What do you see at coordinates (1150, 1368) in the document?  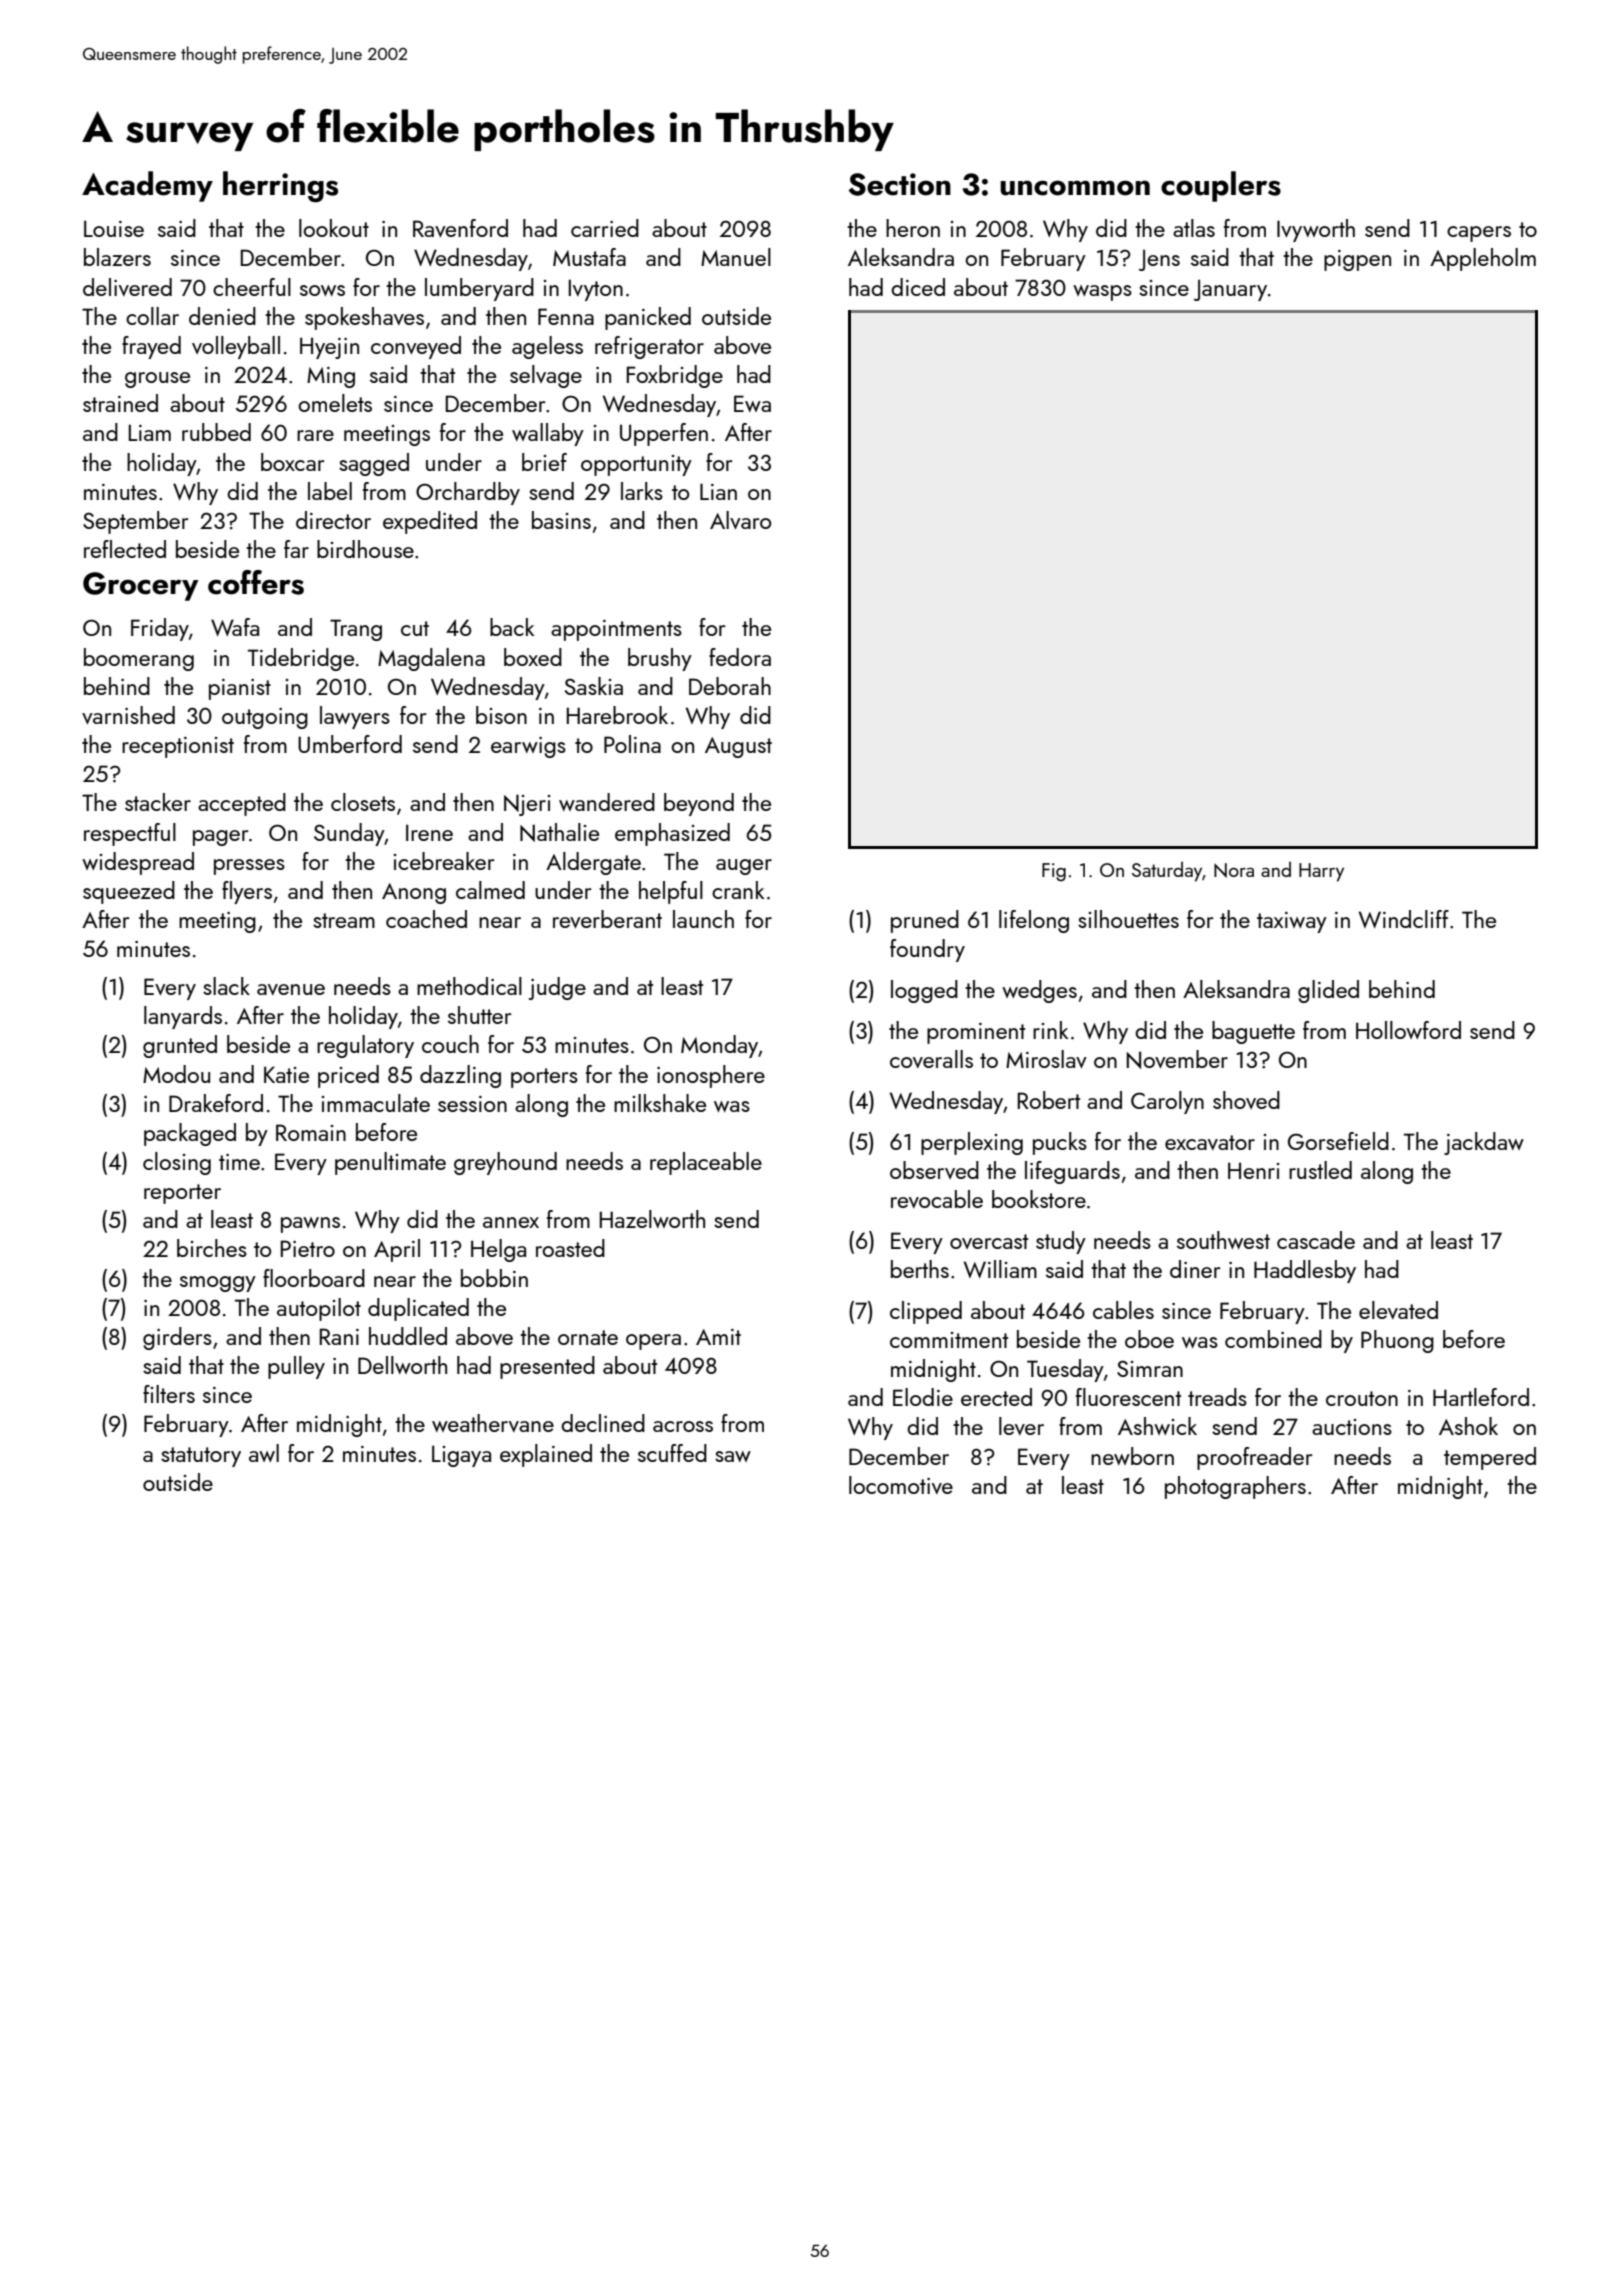 I see `Simran` at bounding box center [1150, 1368].
